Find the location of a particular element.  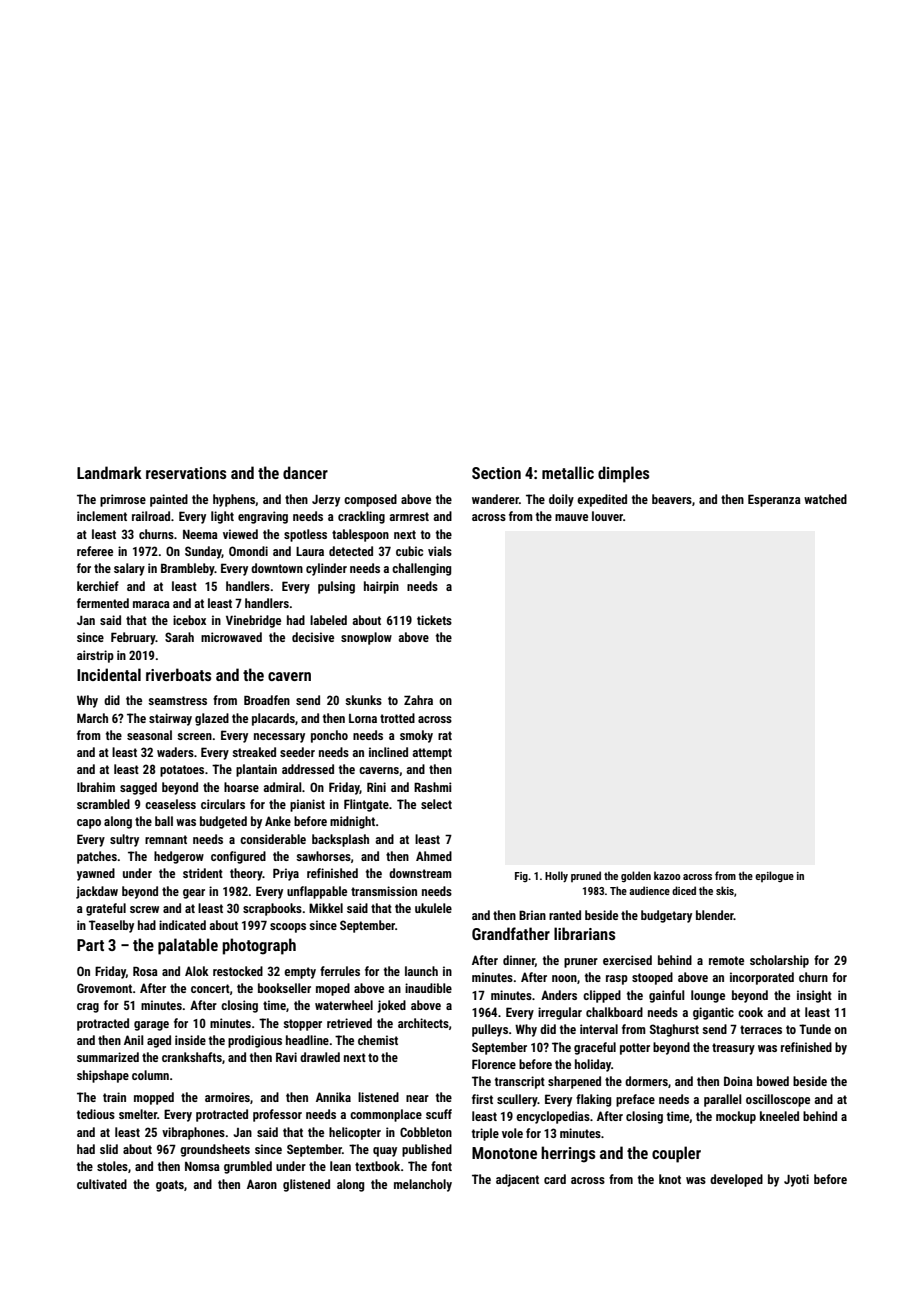

challenging is located at coordinates (421, 569).
